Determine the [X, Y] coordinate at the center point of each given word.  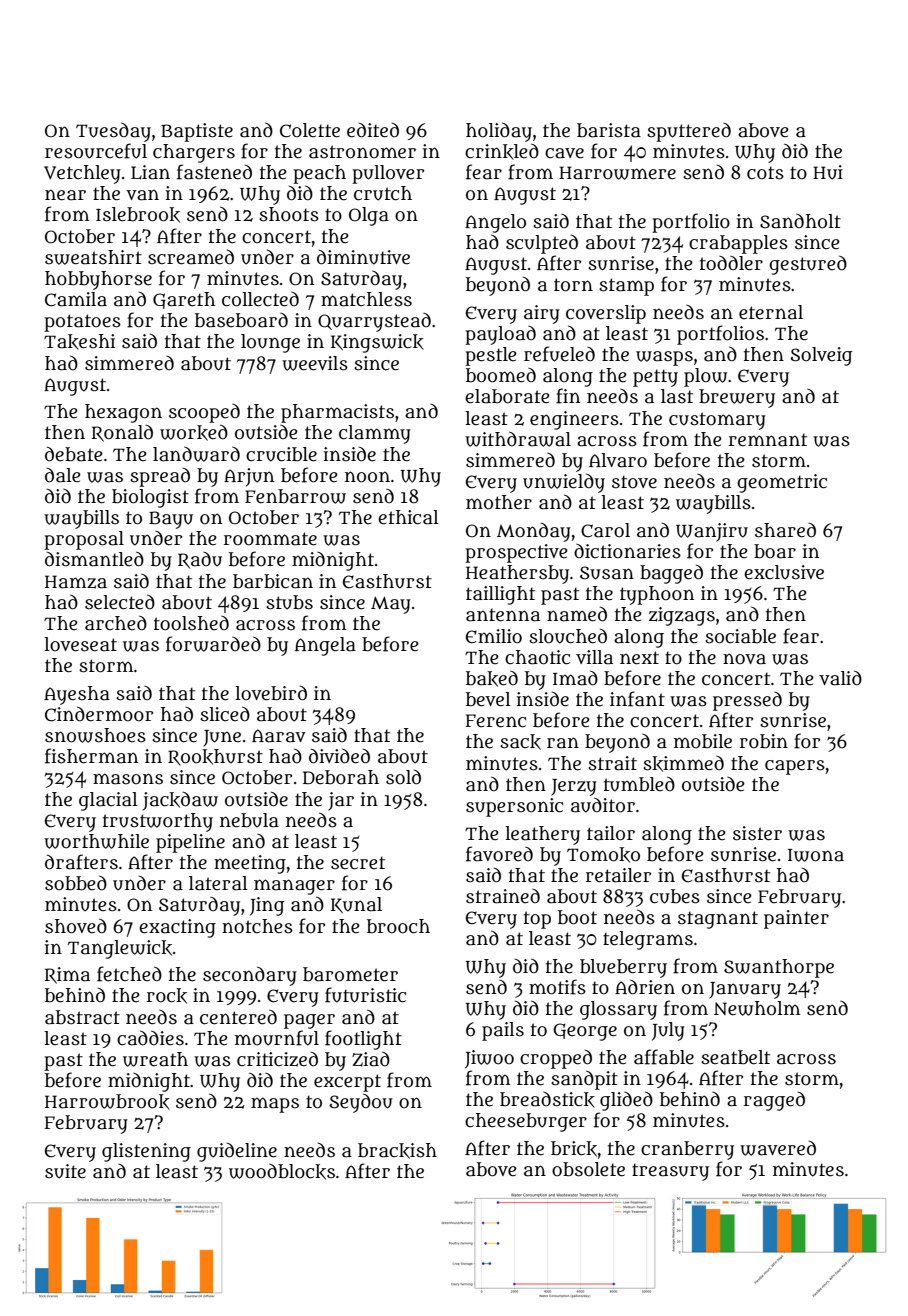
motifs [557, 987]
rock [167, 996]
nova [744, 659]
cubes [675, 896]
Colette [310, 130]
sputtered [689, 132]
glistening [146, 1152]
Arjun [249, 477]
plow [705, 377]
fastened [214, 172]
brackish [397, 1151]
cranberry [687, 1150]
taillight [500, 595]
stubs [289, 602]
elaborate [507, 396]
